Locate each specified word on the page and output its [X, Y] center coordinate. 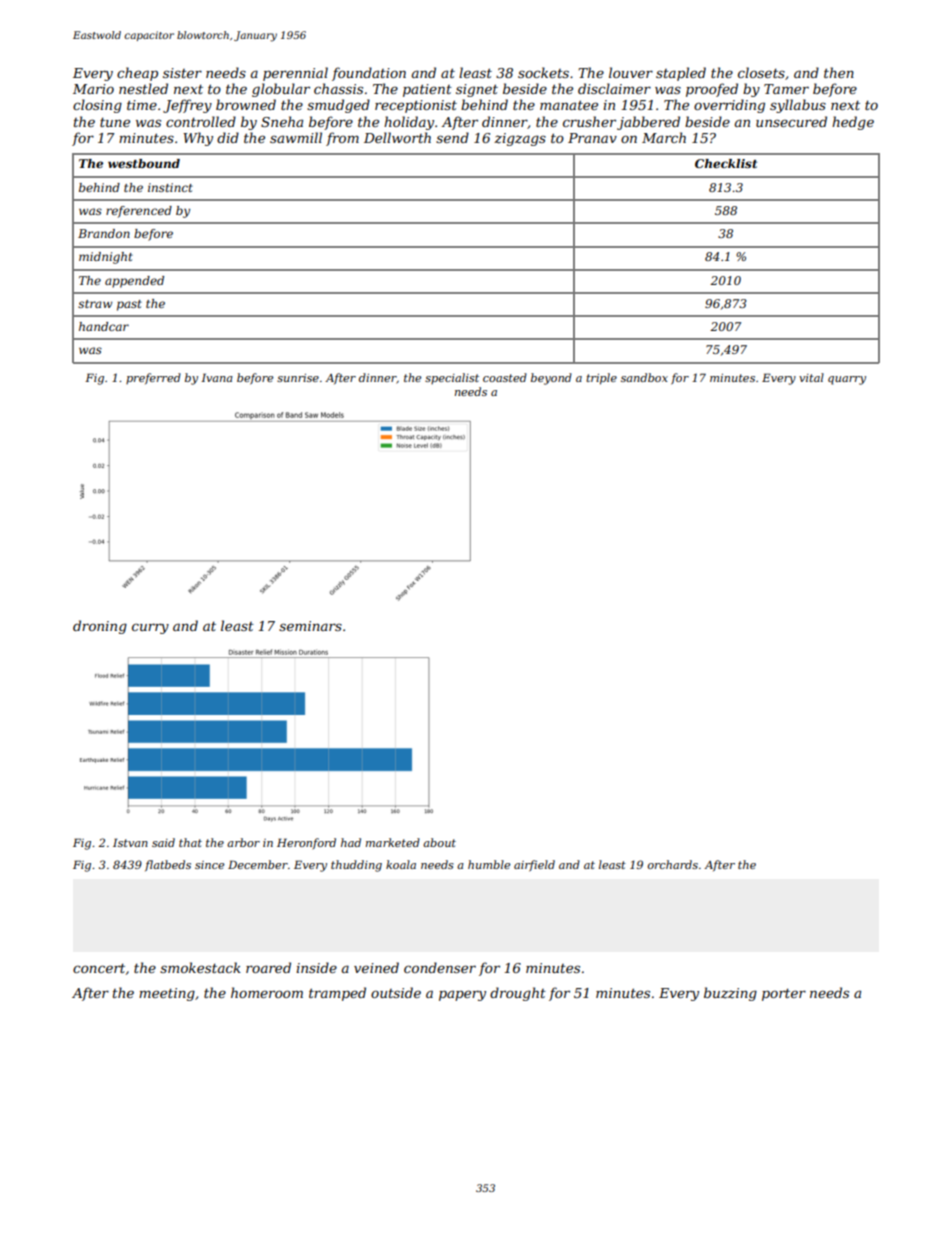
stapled [681, 74]
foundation [369, 74]
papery [462, 995]
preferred [153, 378]
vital [811, 377]
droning [100, 627]
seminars [310, 626]
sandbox [644, 377]
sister [182, 73]
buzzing [730, 994]
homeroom [267, 992]
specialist [452, 378]
